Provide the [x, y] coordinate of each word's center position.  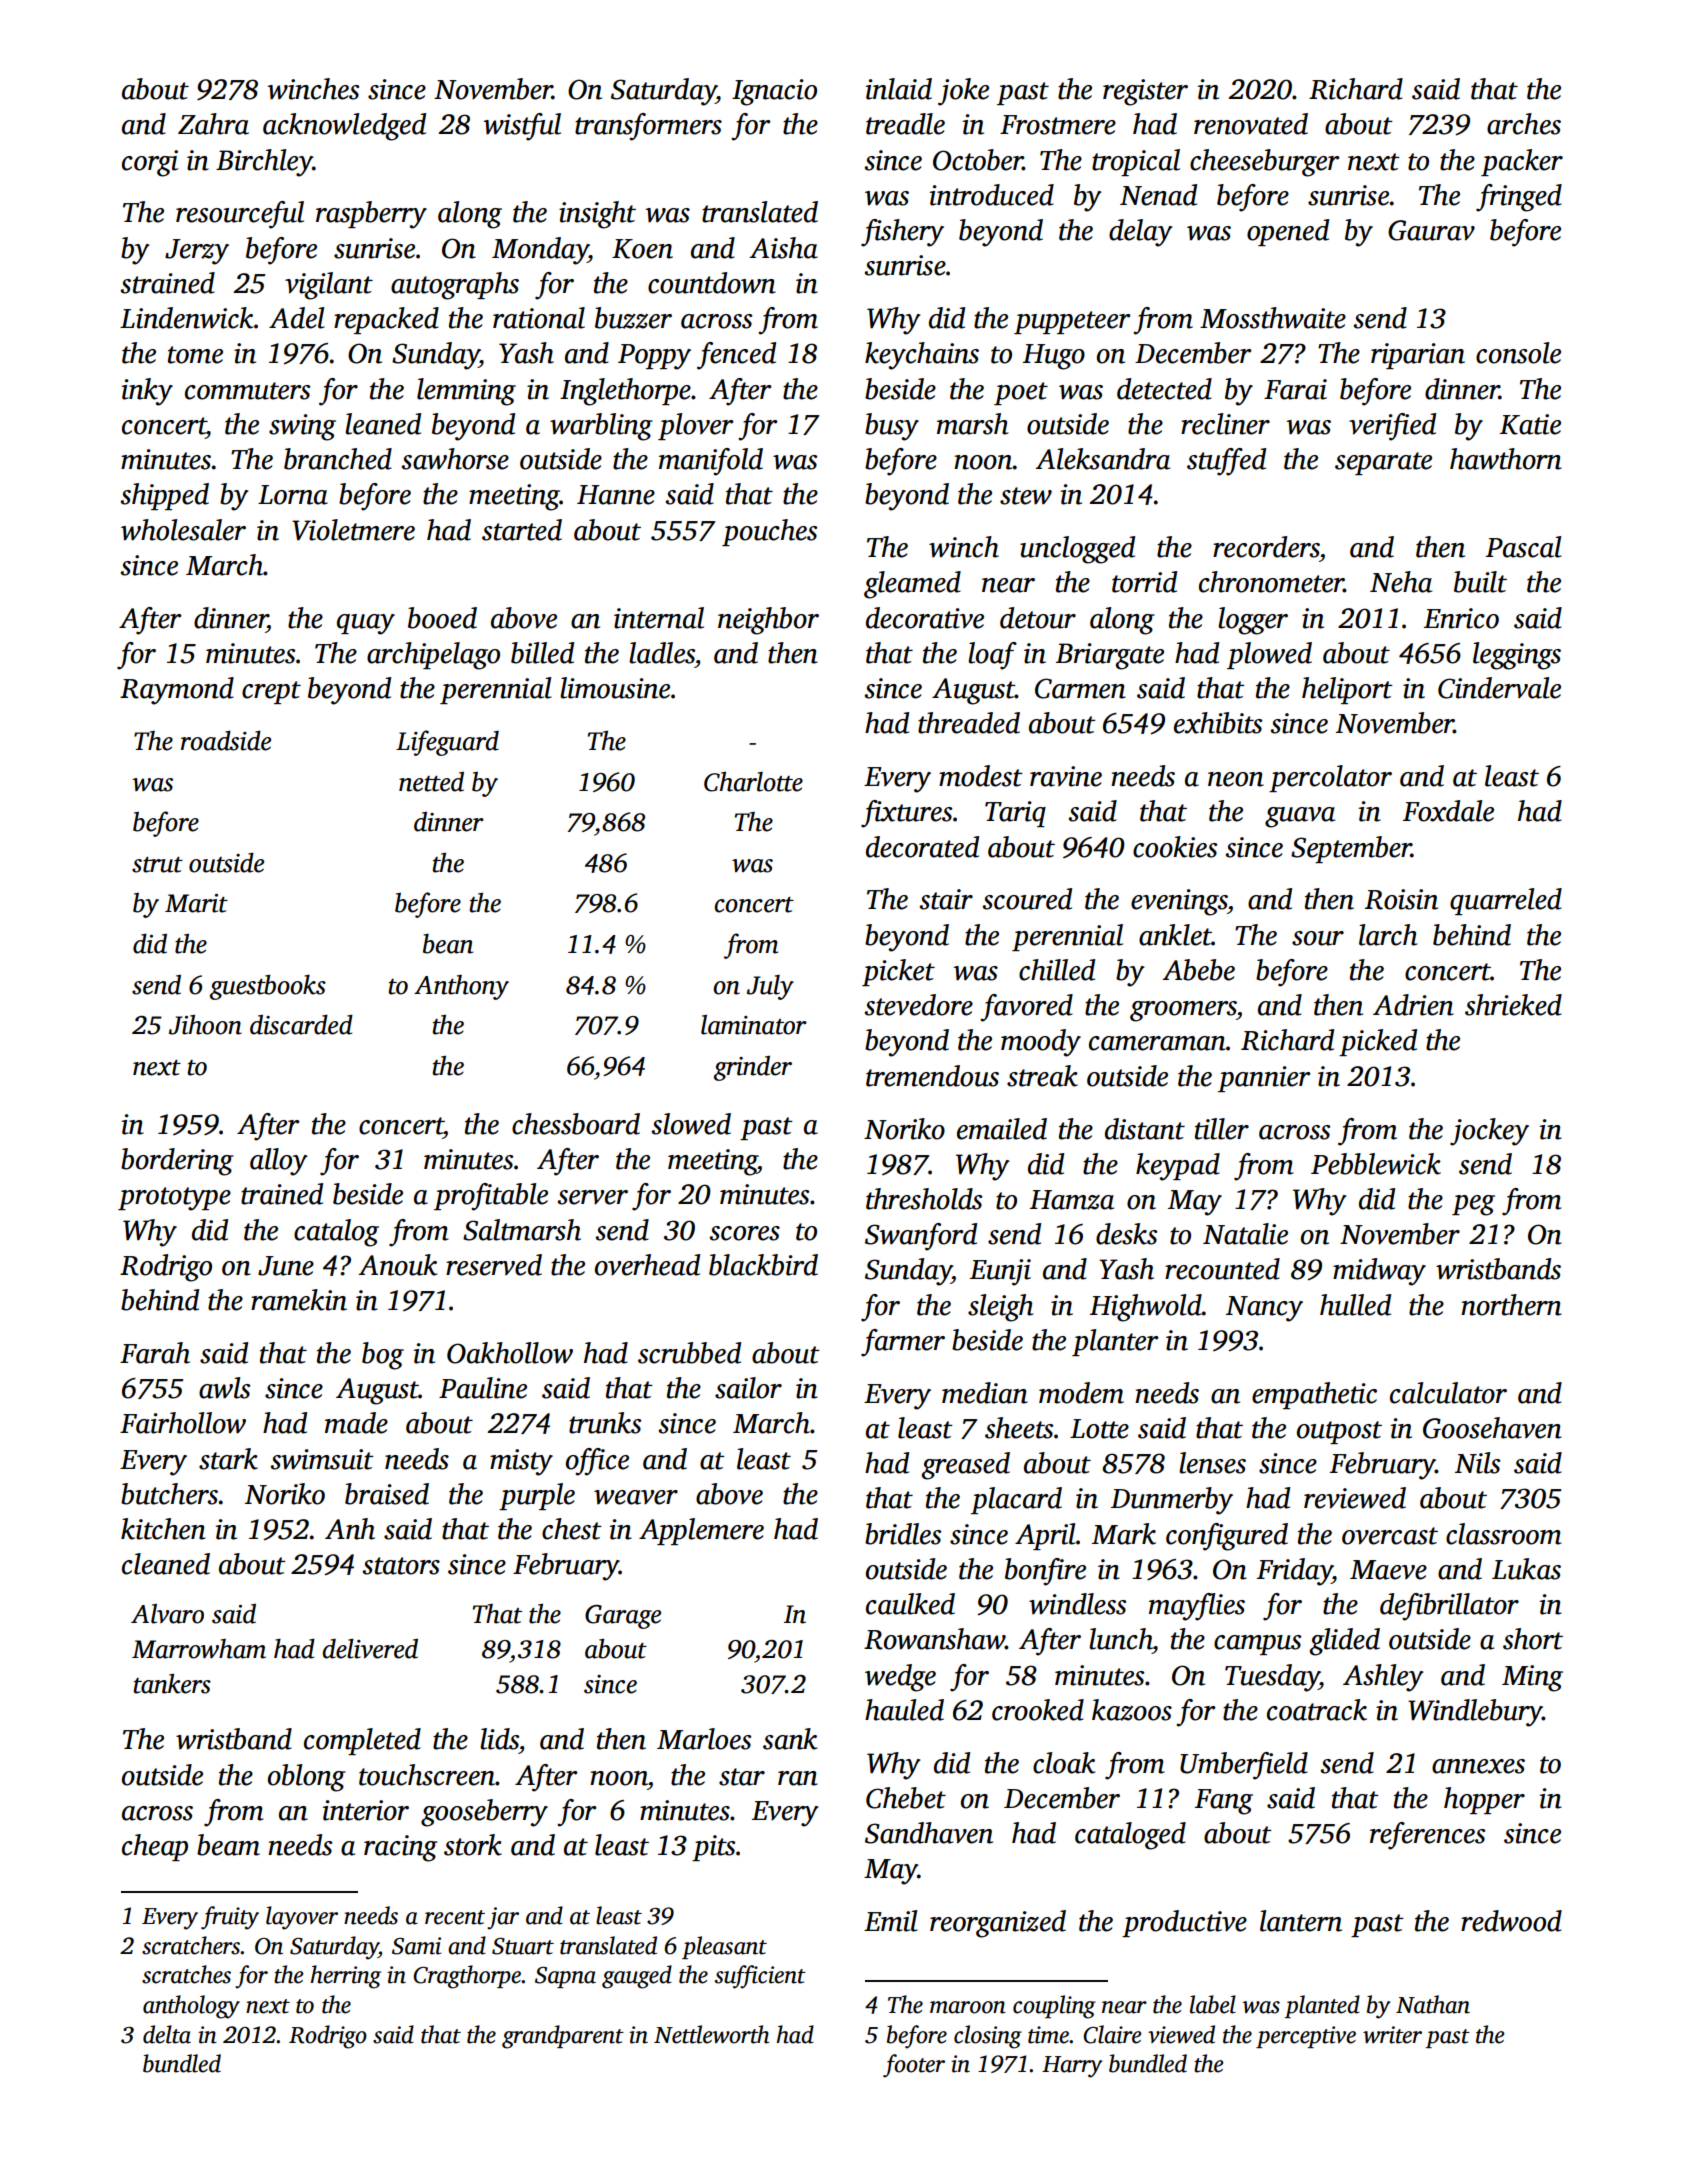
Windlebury [1475, 1713]
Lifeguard [447, 743]
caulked [910, 1604]
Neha [1401, 582]
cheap [155, 1847]
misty [521, 1462]
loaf [992, 656]
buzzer [633, 318]
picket [898, 972]
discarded [301, 1024]
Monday [540, 251]
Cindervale [1499, 688]
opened [1288, 232]
